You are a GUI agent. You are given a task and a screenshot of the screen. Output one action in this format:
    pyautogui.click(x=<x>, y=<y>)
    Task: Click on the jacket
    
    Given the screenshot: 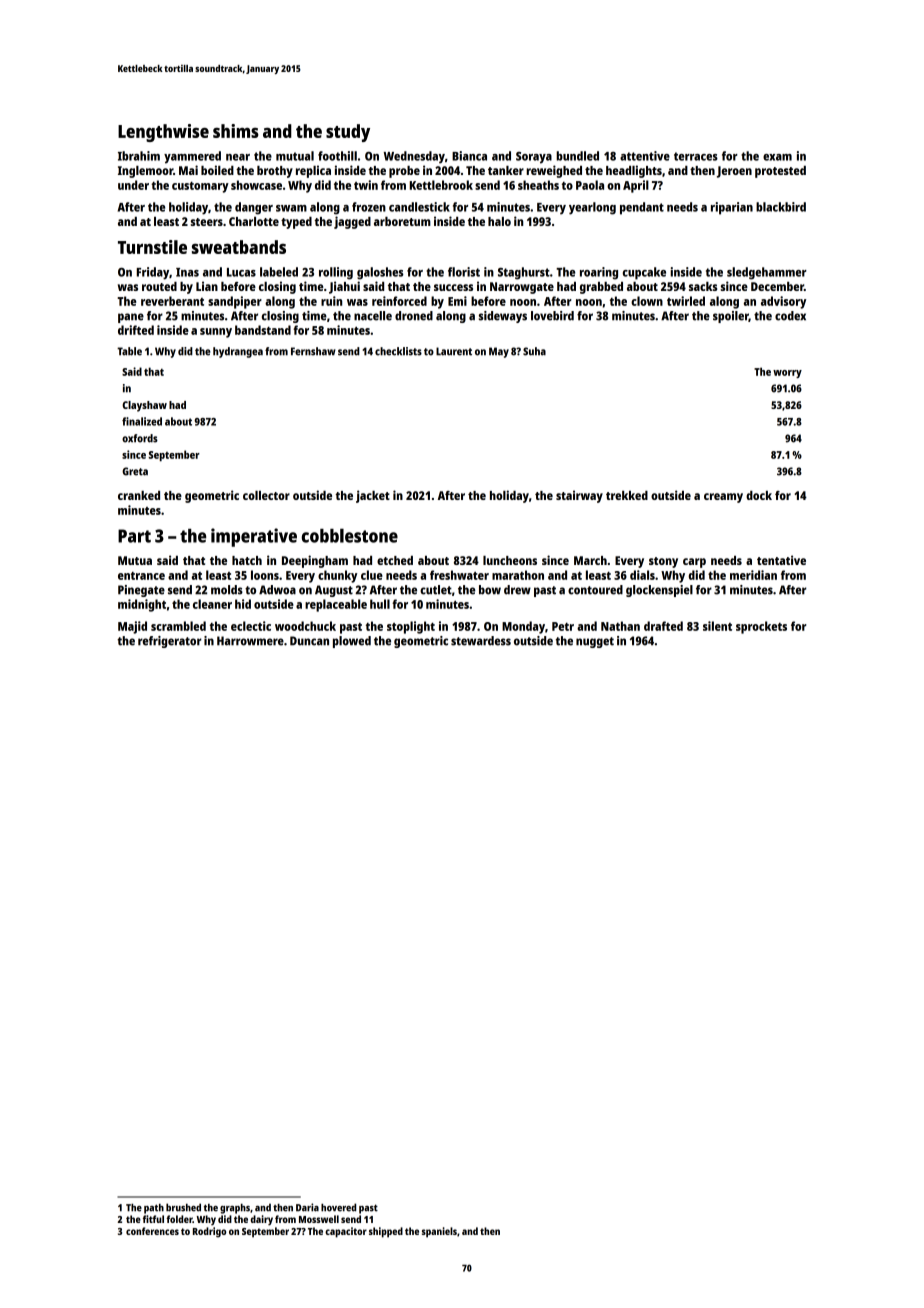 What is the action you would take?
    pyautogui.click(x=373, y=496)
